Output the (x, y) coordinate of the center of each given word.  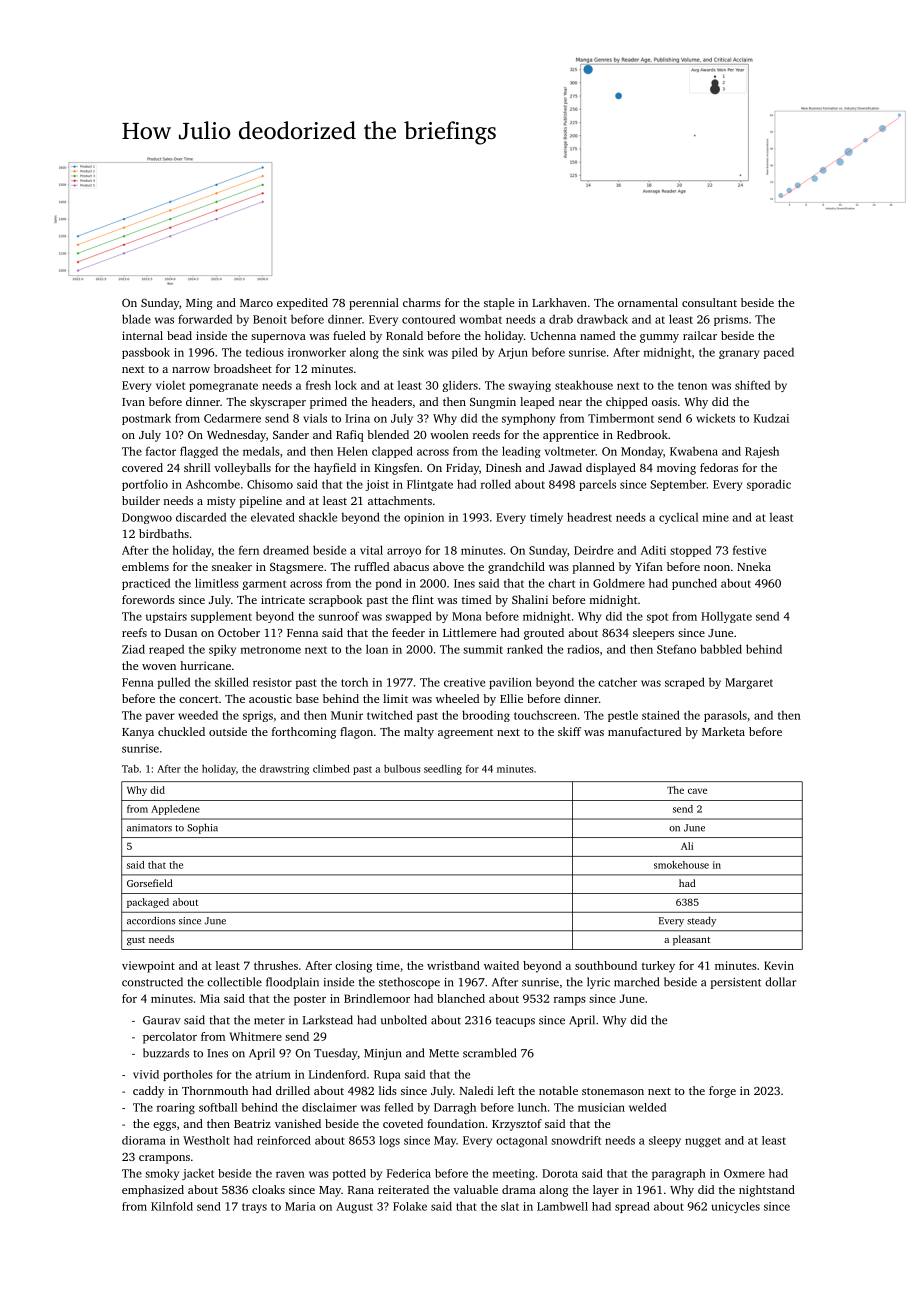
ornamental (648, 302)
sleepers (653, 634)
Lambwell (562, 1206)
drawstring (284, 770)
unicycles (735, 1207)
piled (465, 353)
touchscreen (545, 715)
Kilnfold (172, 1206)
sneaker (232, 566)
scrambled (489, 1053)
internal (142, 335)
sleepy (665, 1141)
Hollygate (726, 617)
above (448, 566)
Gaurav (162, 1020)
